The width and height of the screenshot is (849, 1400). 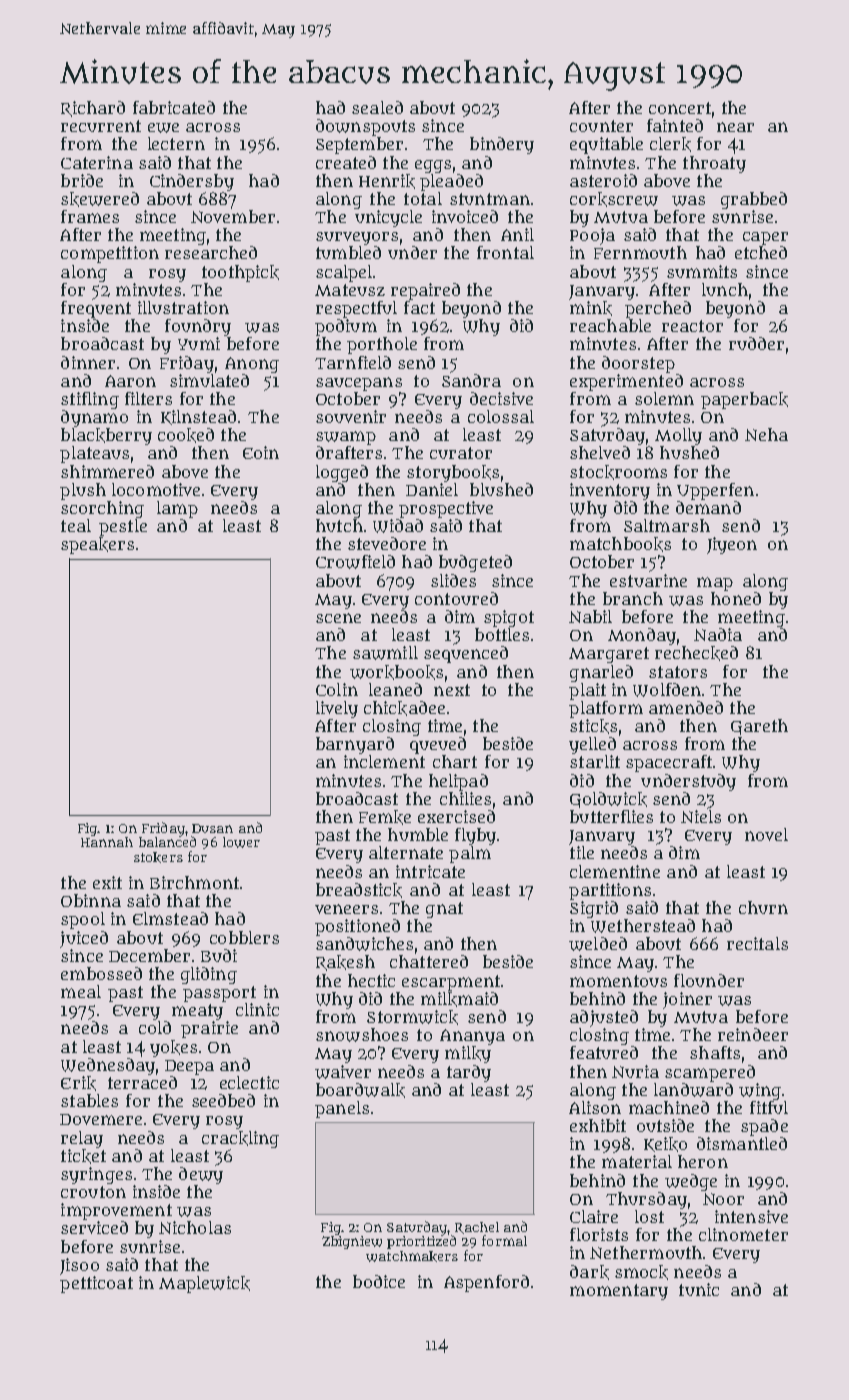 I want to click on counter, so click(x=601, y=126).
